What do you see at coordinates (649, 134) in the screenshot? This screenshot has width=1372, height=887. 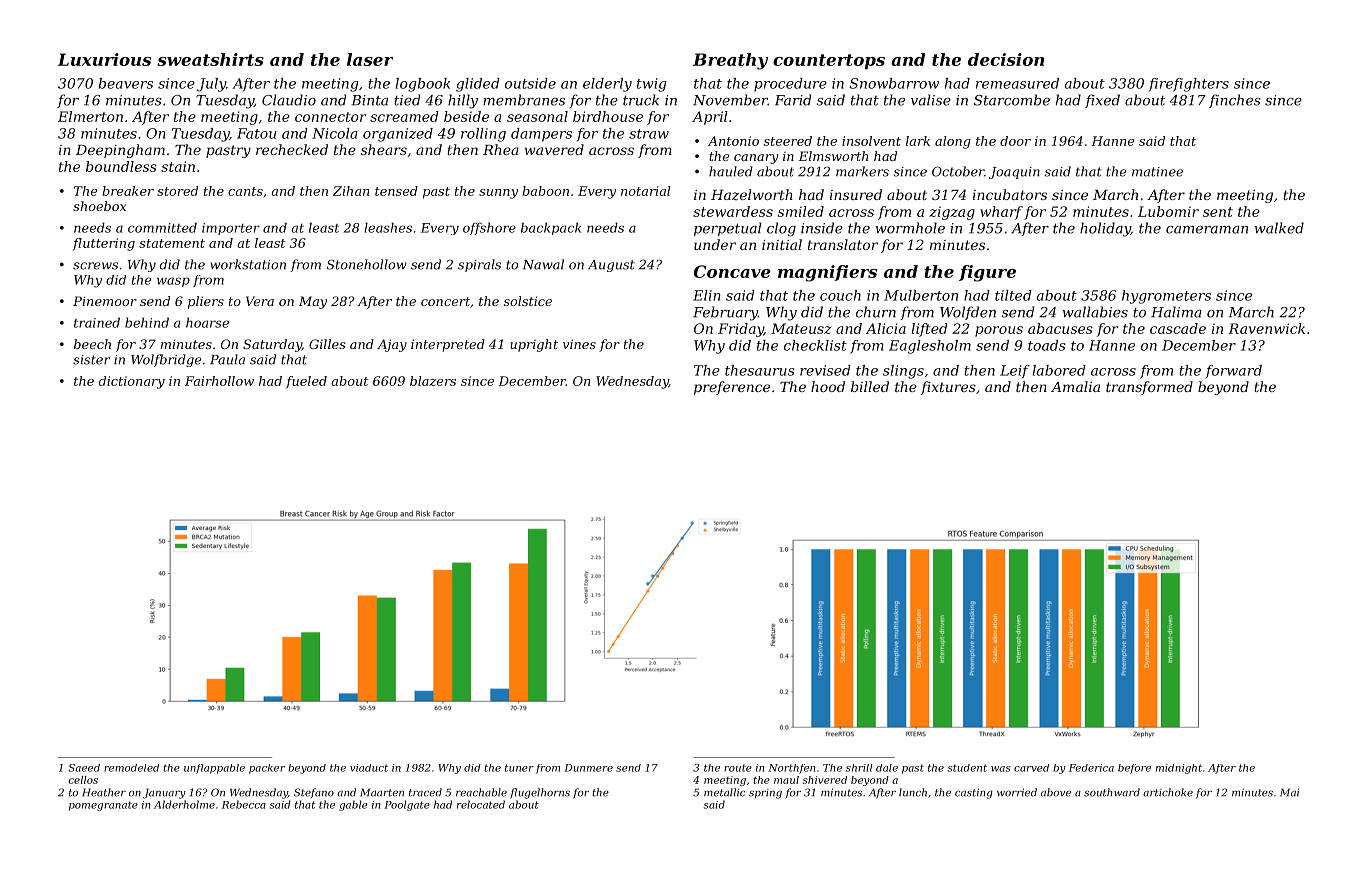 I see `straw` at bounding box center [649, 134].
